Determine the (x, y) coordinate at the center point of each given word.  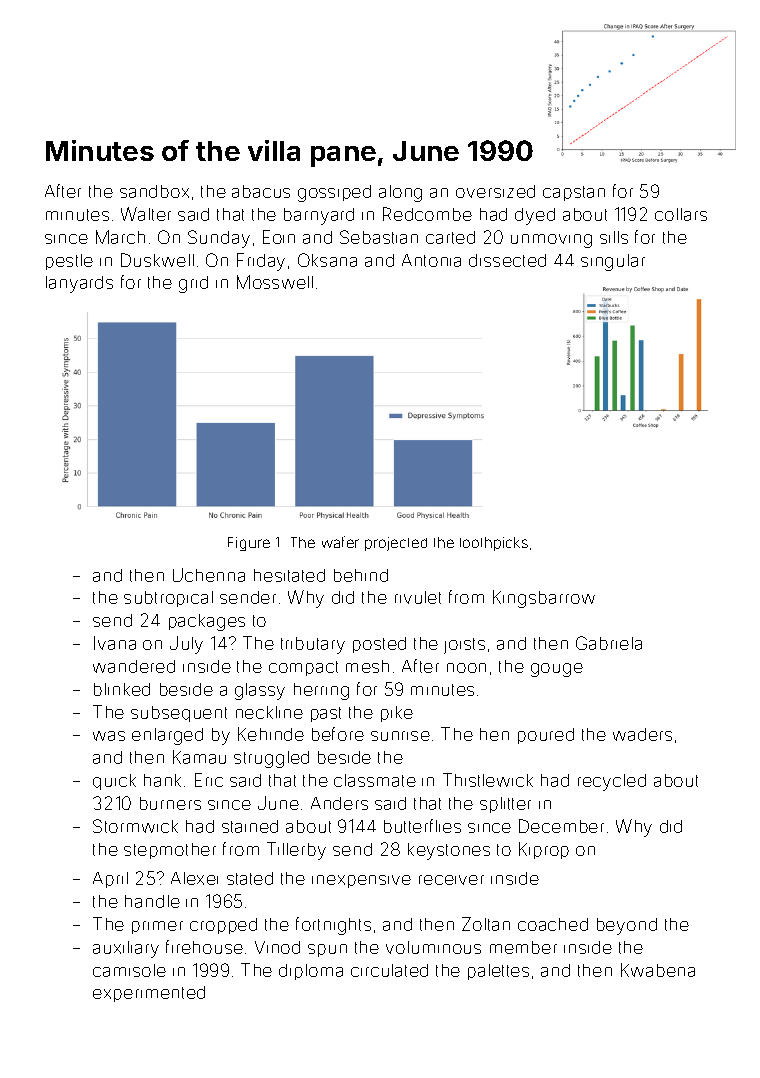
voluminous (433, 947)
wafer (340, 542)
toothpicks (494, 544)
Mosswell (275, 282)
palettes (498, 972)
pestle (69, 262)
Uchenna (209, 575)
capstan (574, 193)
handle (152, 901)
